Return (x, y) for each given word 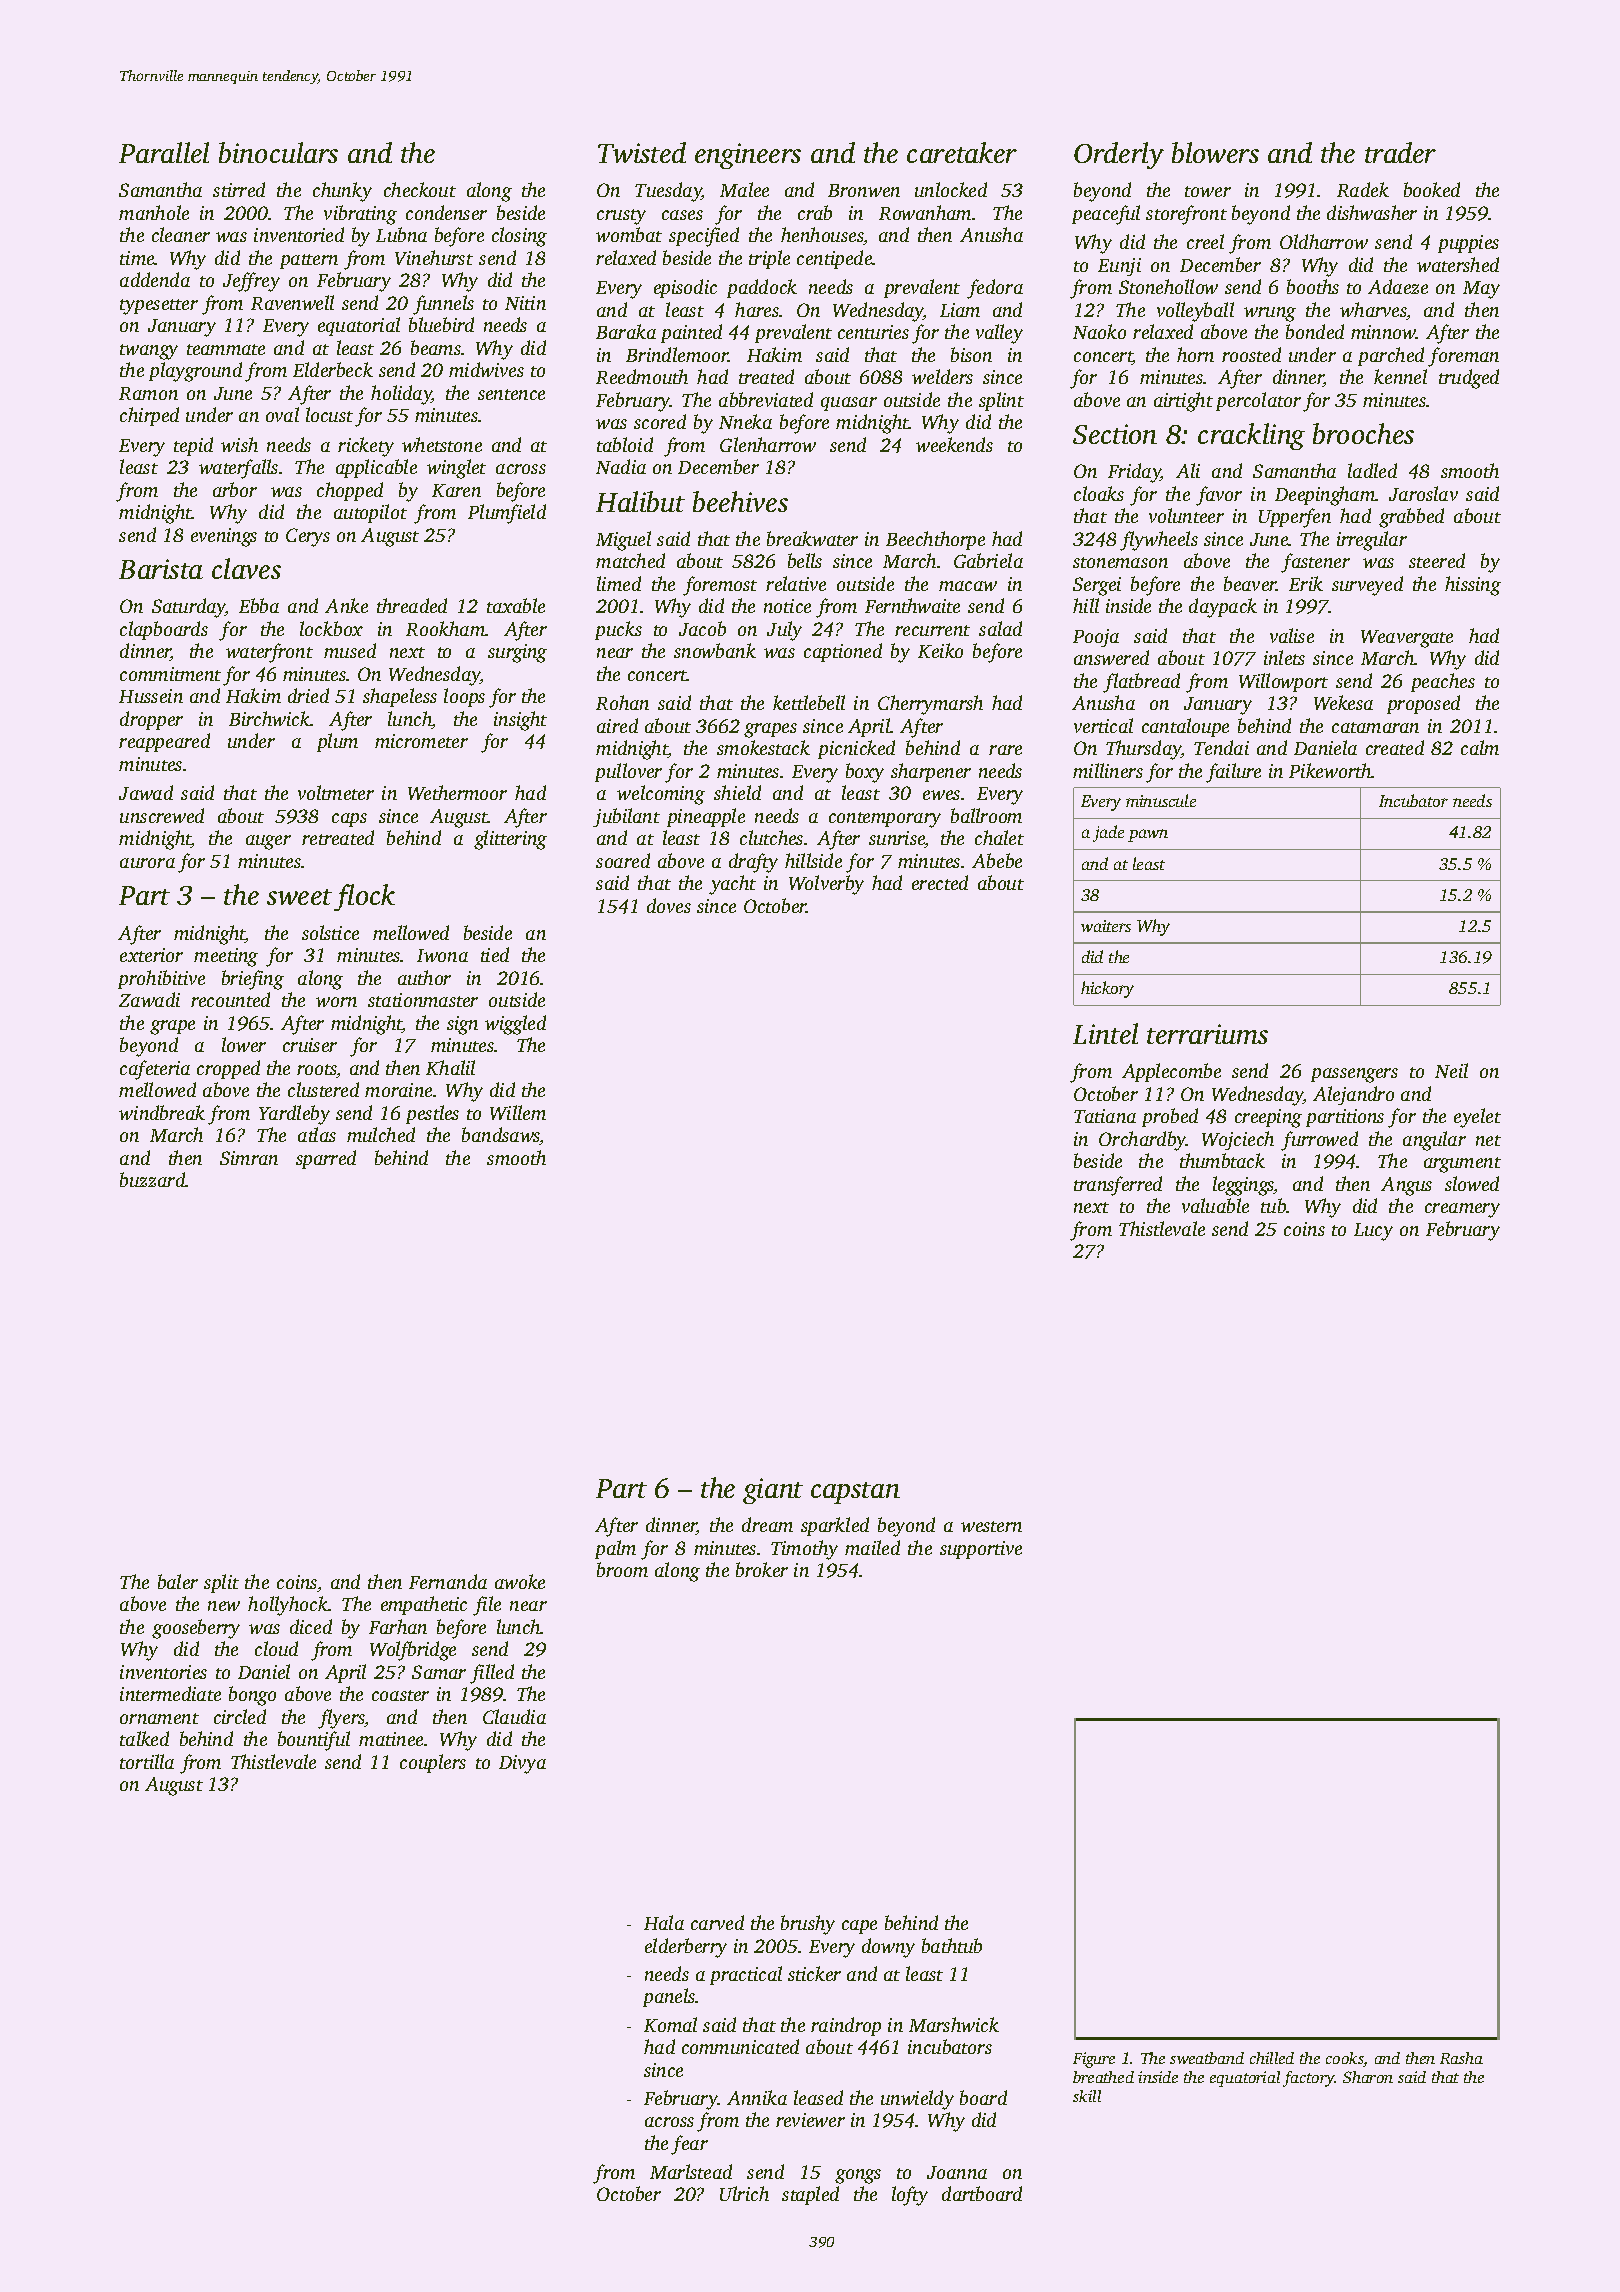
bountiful (314, 1741)
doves (669, 905)
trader (1400, 152)
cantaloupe (1185, 727)
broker (762, 1569)
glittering (510, 840)
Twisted (642, 152)
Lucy (1373, 1232)
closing (519, 237)
